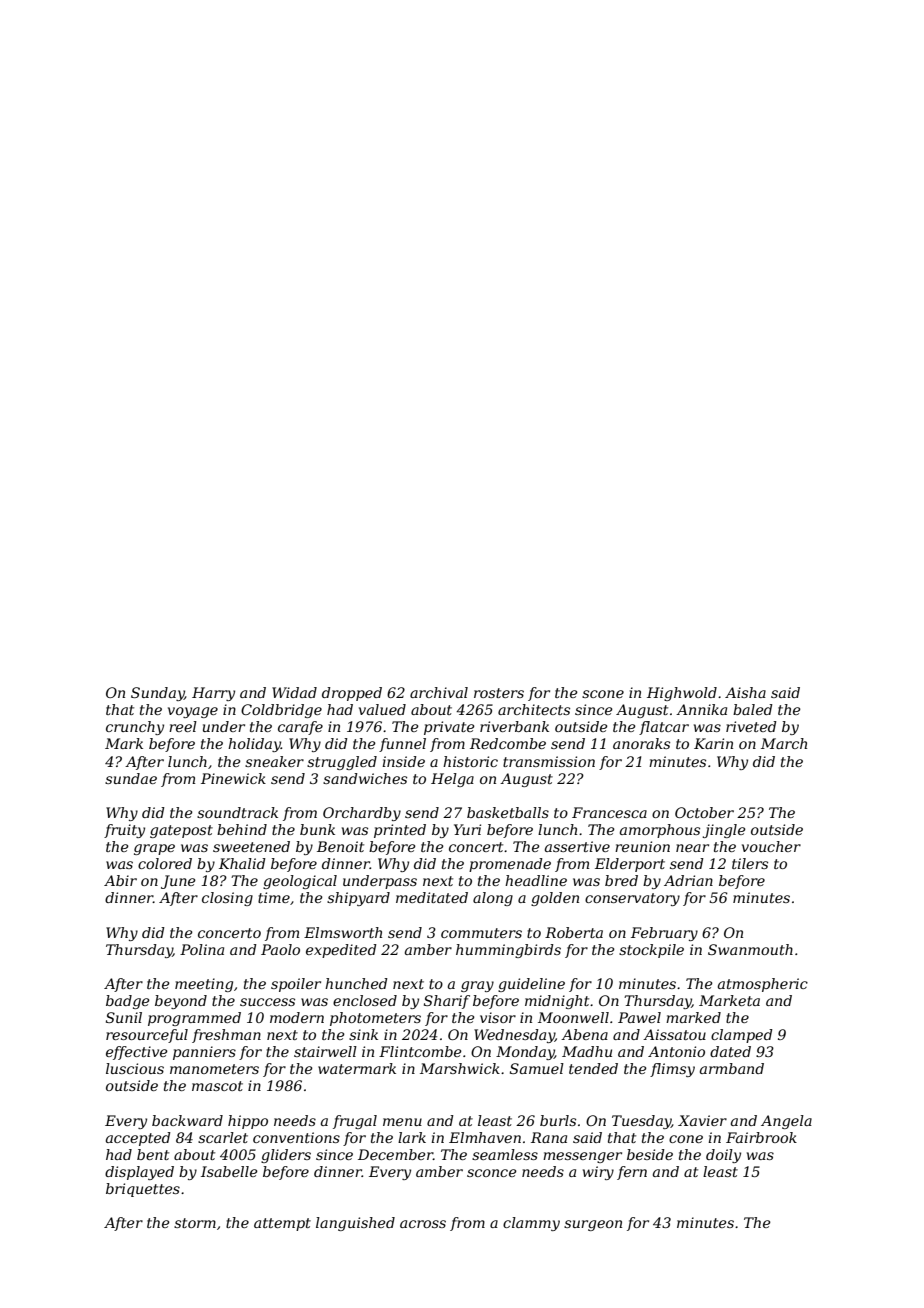 This page has width=924, height=1308. I want to click on voucher, so click(771, 846).
